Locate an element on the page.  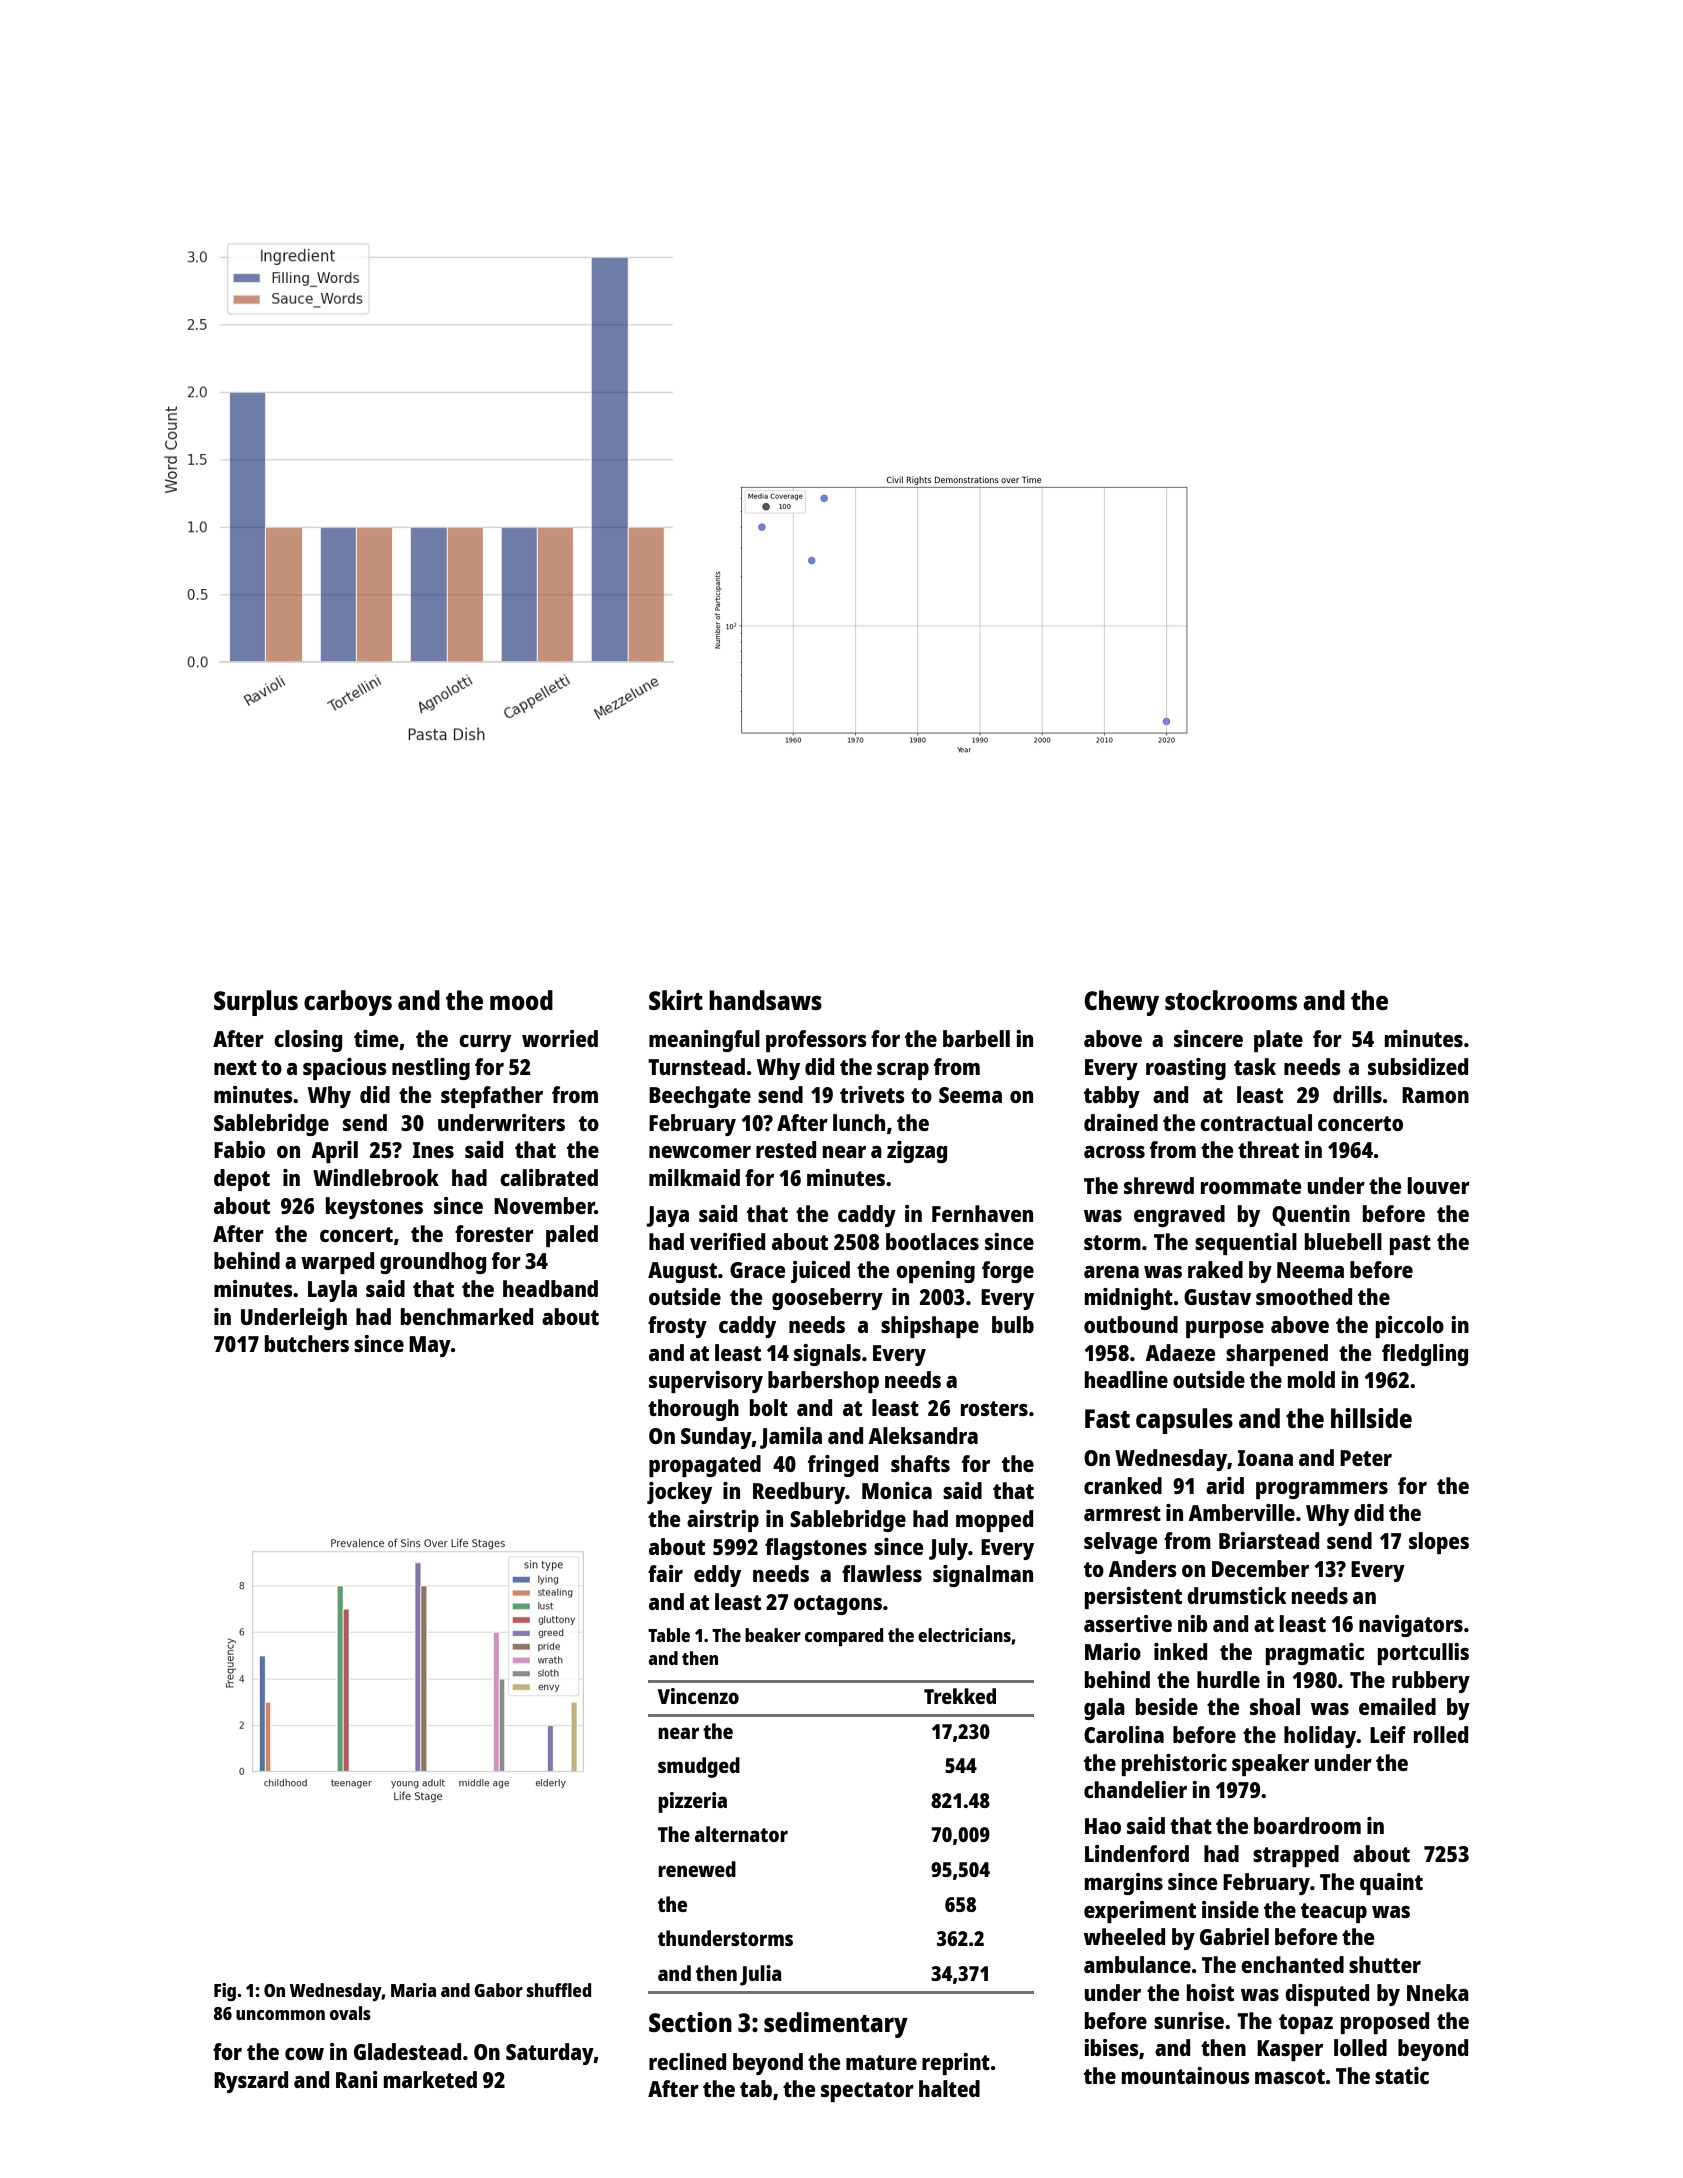
Reedbury is located at coordinates (799, 1493).
